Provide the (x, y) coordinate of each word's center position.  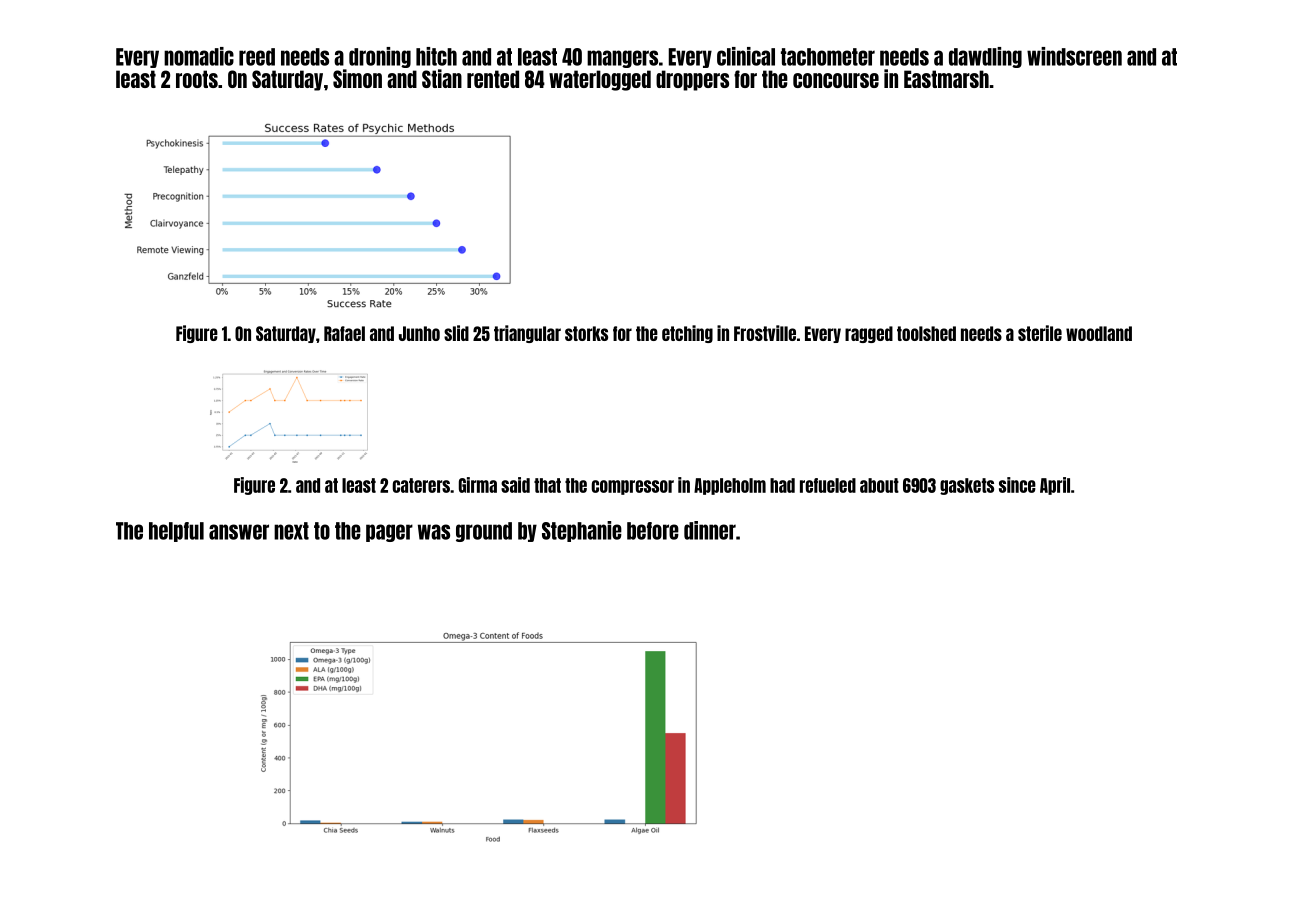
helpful (176, 532)
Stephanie (582, 531)
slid (456, 333)
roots (197, 79)
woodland (1099, 333)
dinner (710, 530)
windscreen (1074, 56)
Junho (419, 333)
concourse (836, 80)
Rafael (344, 333)
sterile (1040, 333)
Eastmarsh (946, 79)
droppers (692, 80)
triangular (527, 334)
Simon (357, 78)
